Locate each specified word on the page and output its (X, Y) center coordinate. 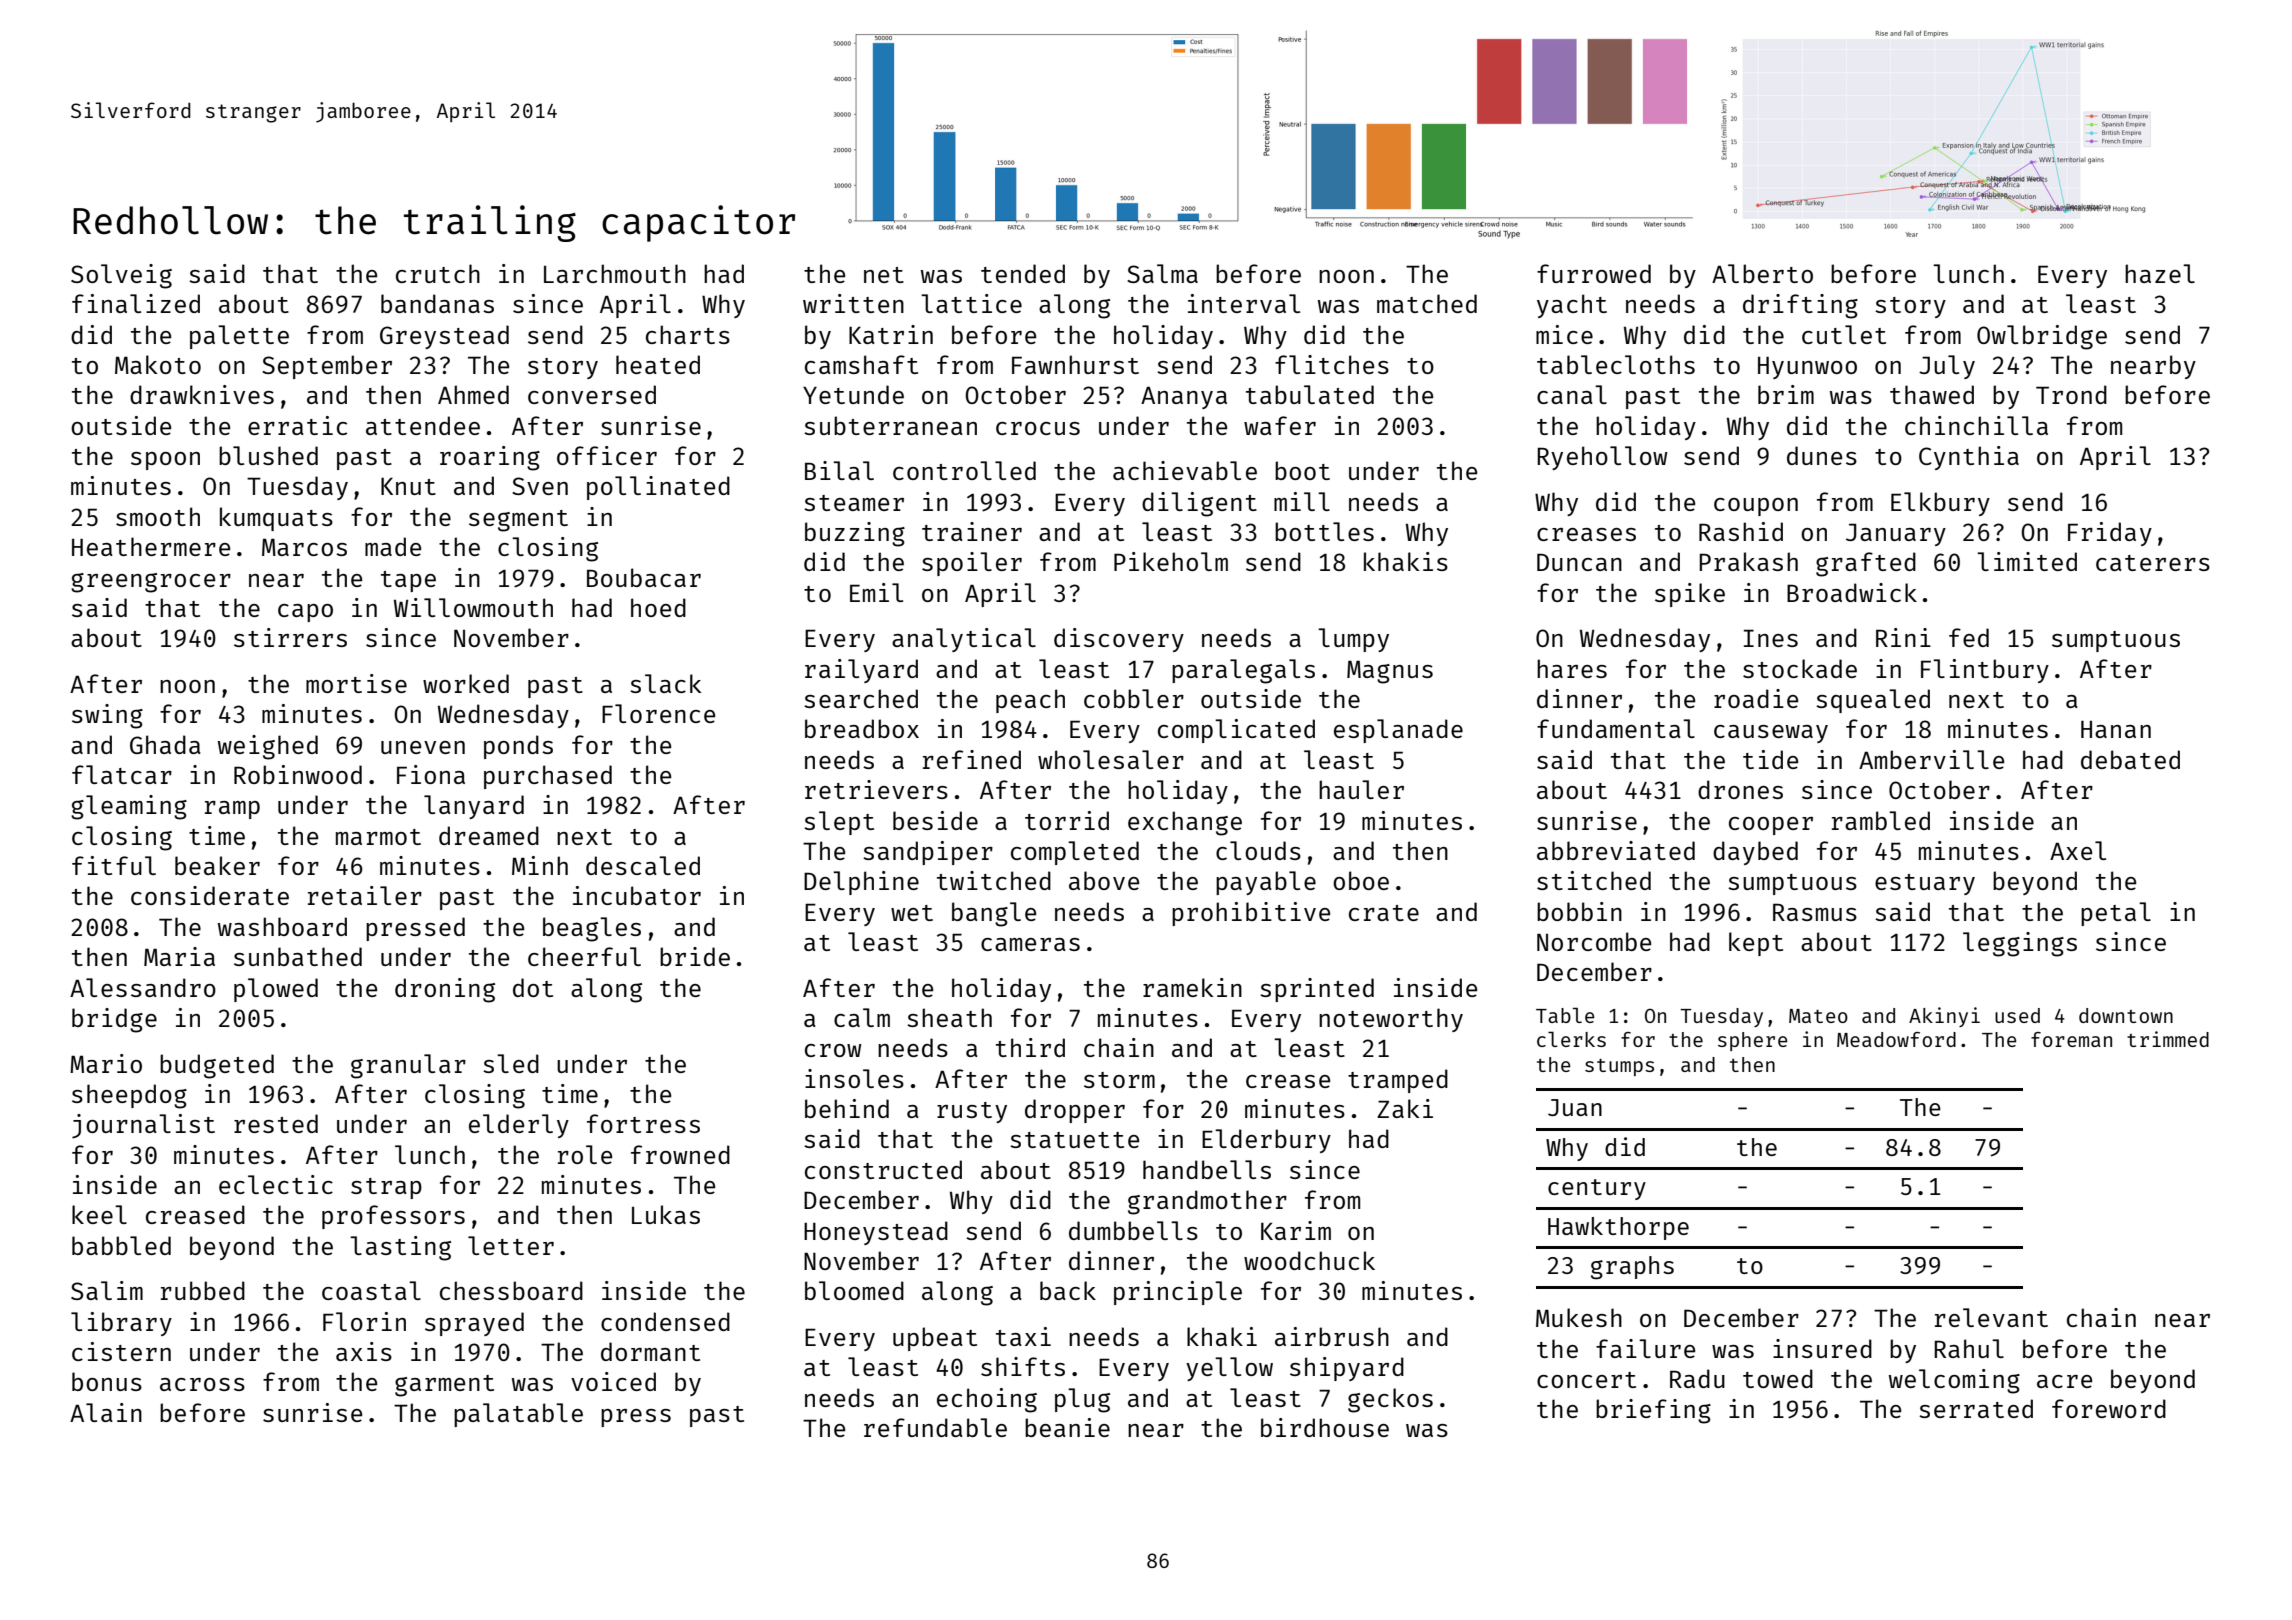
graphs (1632, 1268)
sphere (1753, 1041)
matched (1427, 303)
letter (511, 1245)
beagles (592, 929)
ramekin (1192, 987)
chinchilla (1976, 425)
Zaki (1405, 1108)
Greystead (444, 337)
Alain (106, 1412)
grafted (1866, 564)
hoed (658, 607)
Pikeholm (1171, 561)
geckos (1390, 1400)
